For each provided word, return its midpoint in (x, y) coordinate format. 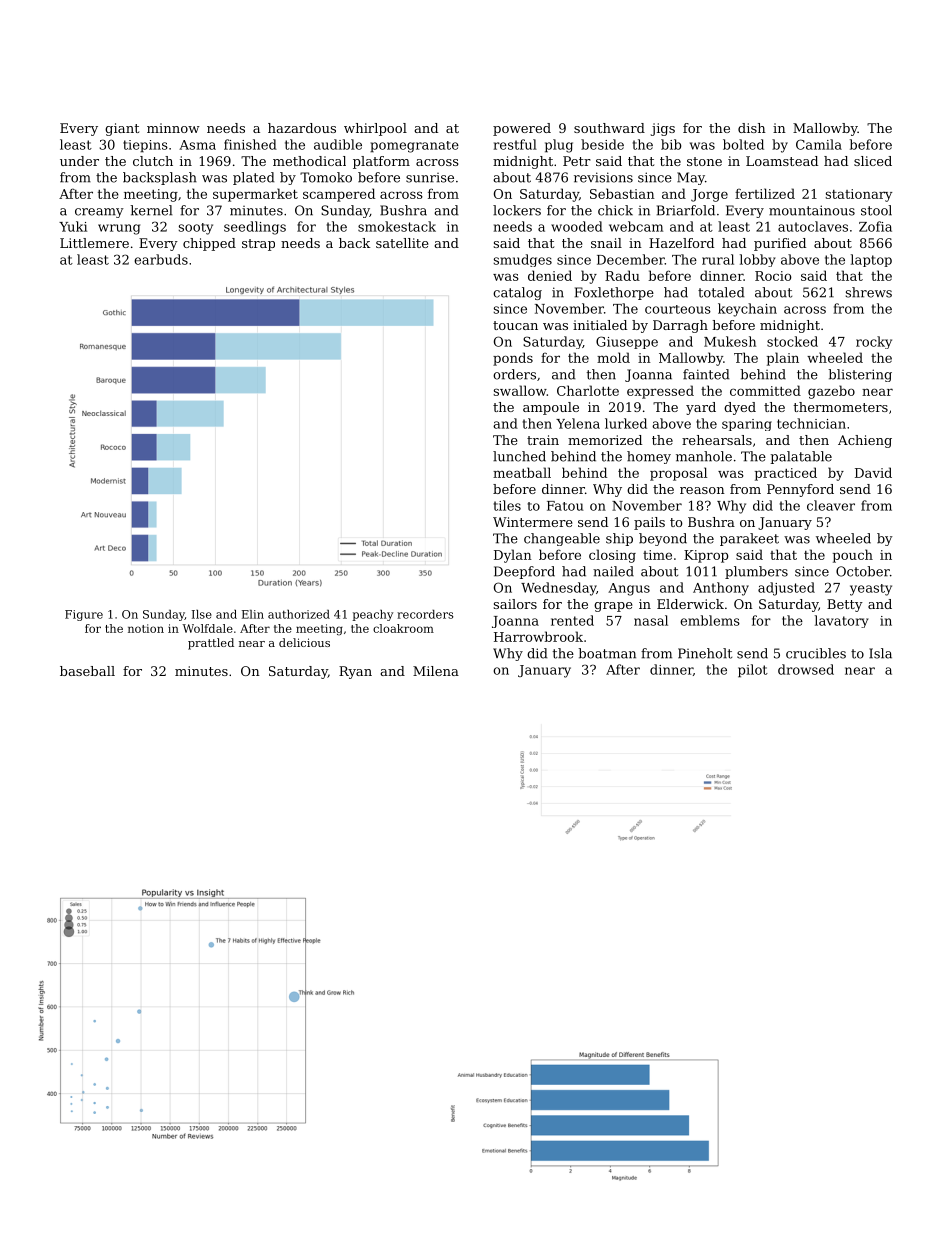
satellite (402, 243)
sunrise (430, 178)
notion (146, 628)
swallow (519, 390)
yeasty (871, 590)
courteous (678, 309)
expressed (660, 392)
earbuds (161, 259)
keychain (747, 310)
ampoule (551, 408)
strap (258, 245)
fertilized (765, 193)
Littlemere (94, 243)
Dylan (513, 556)
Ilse (202, 614)
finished (250, 144)
